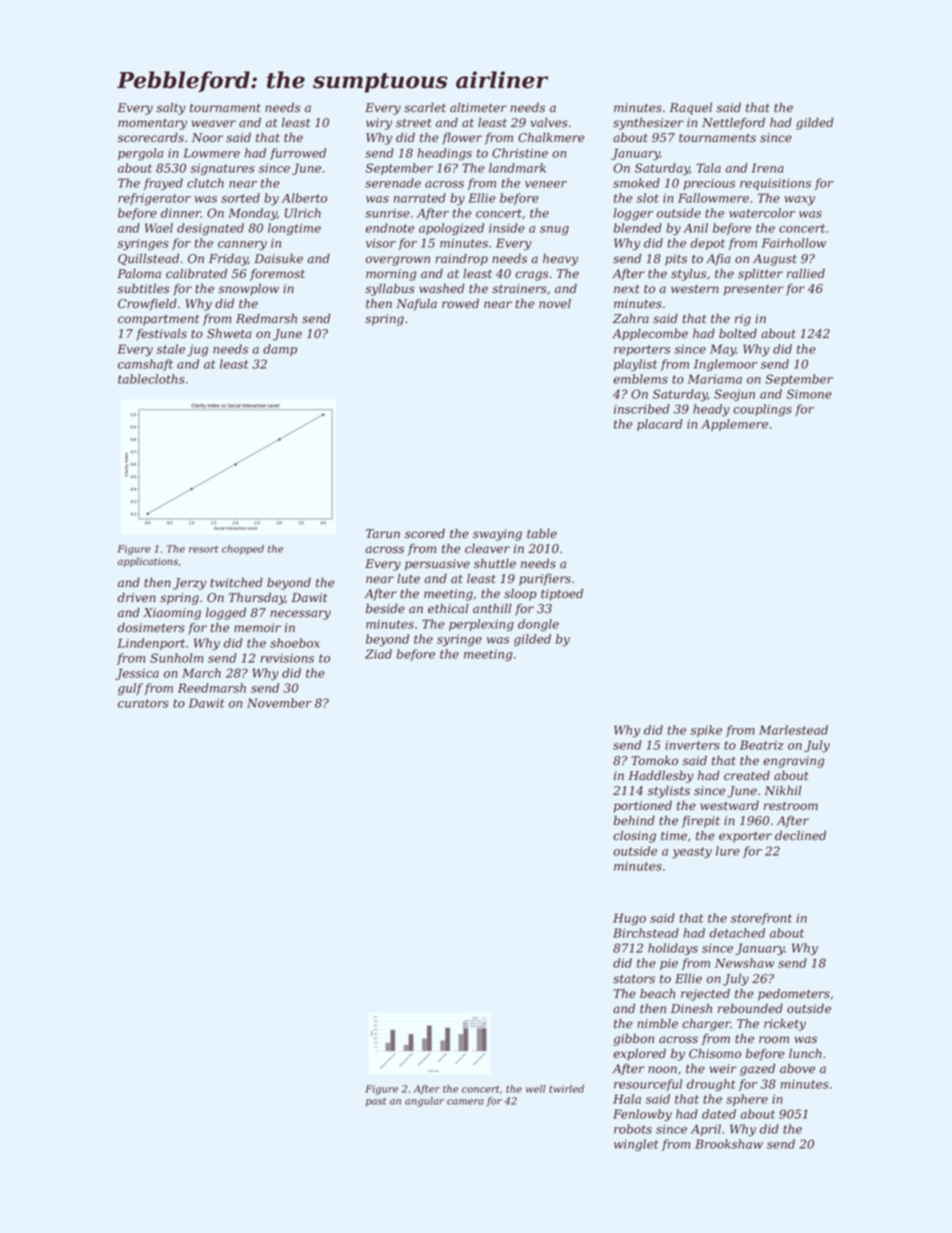 This screenshot has height=1233, width=952. I want to click on Hugo, so click(629, 919).
